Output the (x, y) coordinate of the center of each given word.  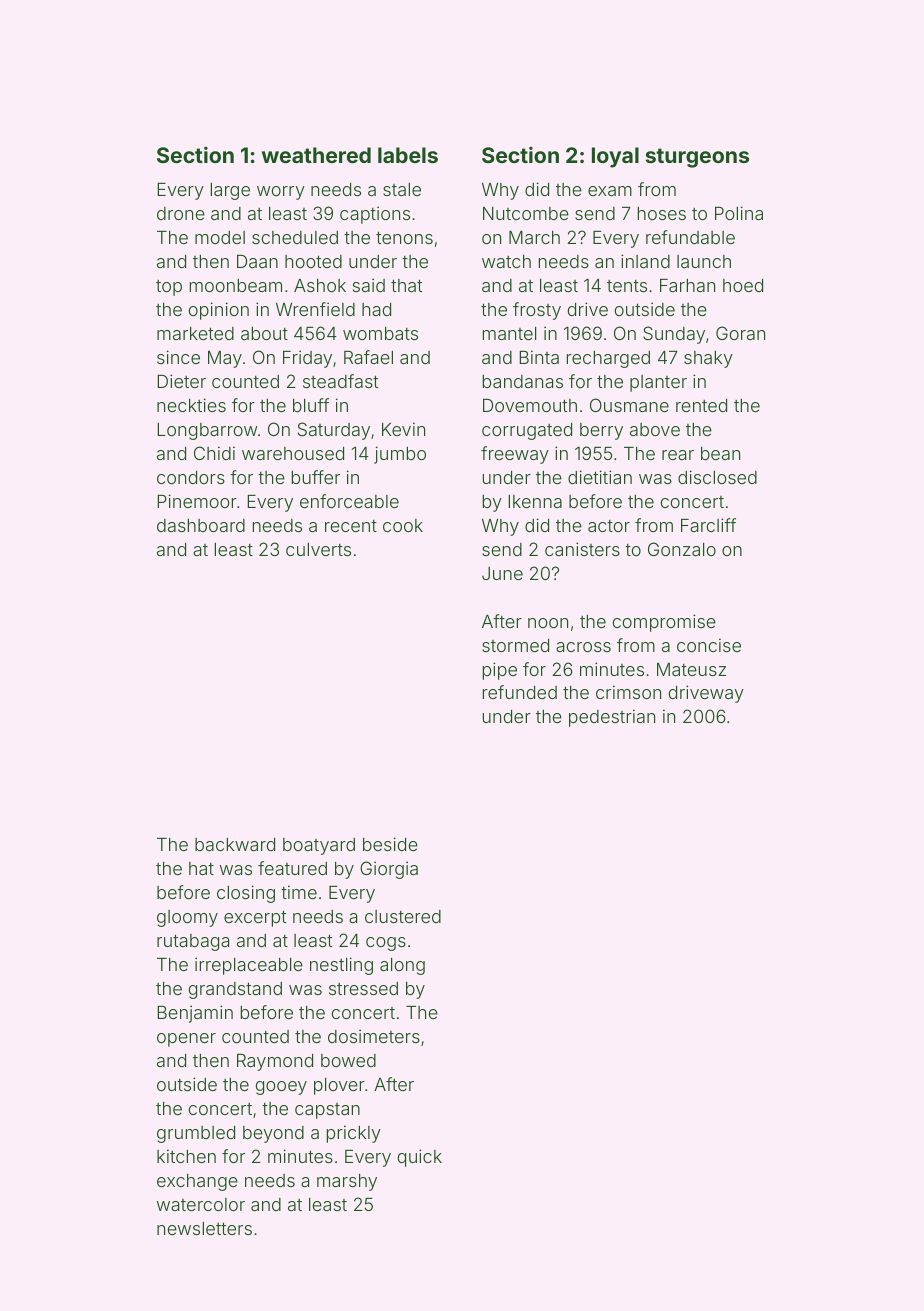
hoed (743, 285)
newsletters (204, 1228)
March (534, 237)
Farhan (687, 285)
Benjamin (195, 1014)
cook (403, 525)
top (169, 288)
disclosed (717, 477)
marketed (195, 333)
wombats (380, 333)
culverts (318, 549)
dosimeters (374, 1036)
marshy (347, 1182)
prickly (354, 1134)
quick (420, 1158)
